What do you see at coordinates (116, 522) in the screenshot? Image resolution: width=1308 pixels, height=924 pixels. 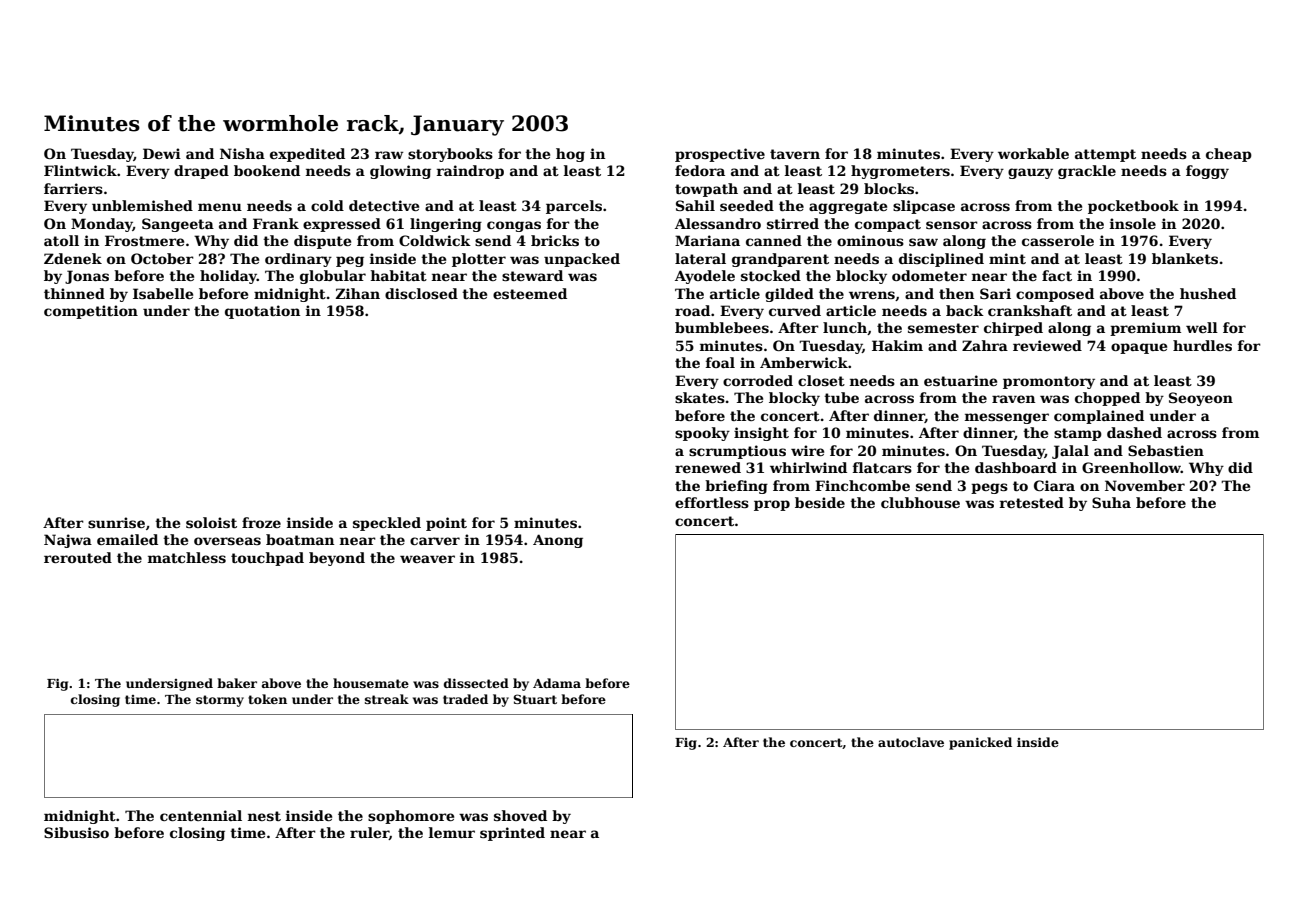 I see `sunrise` at bounding box center [116, 522].
